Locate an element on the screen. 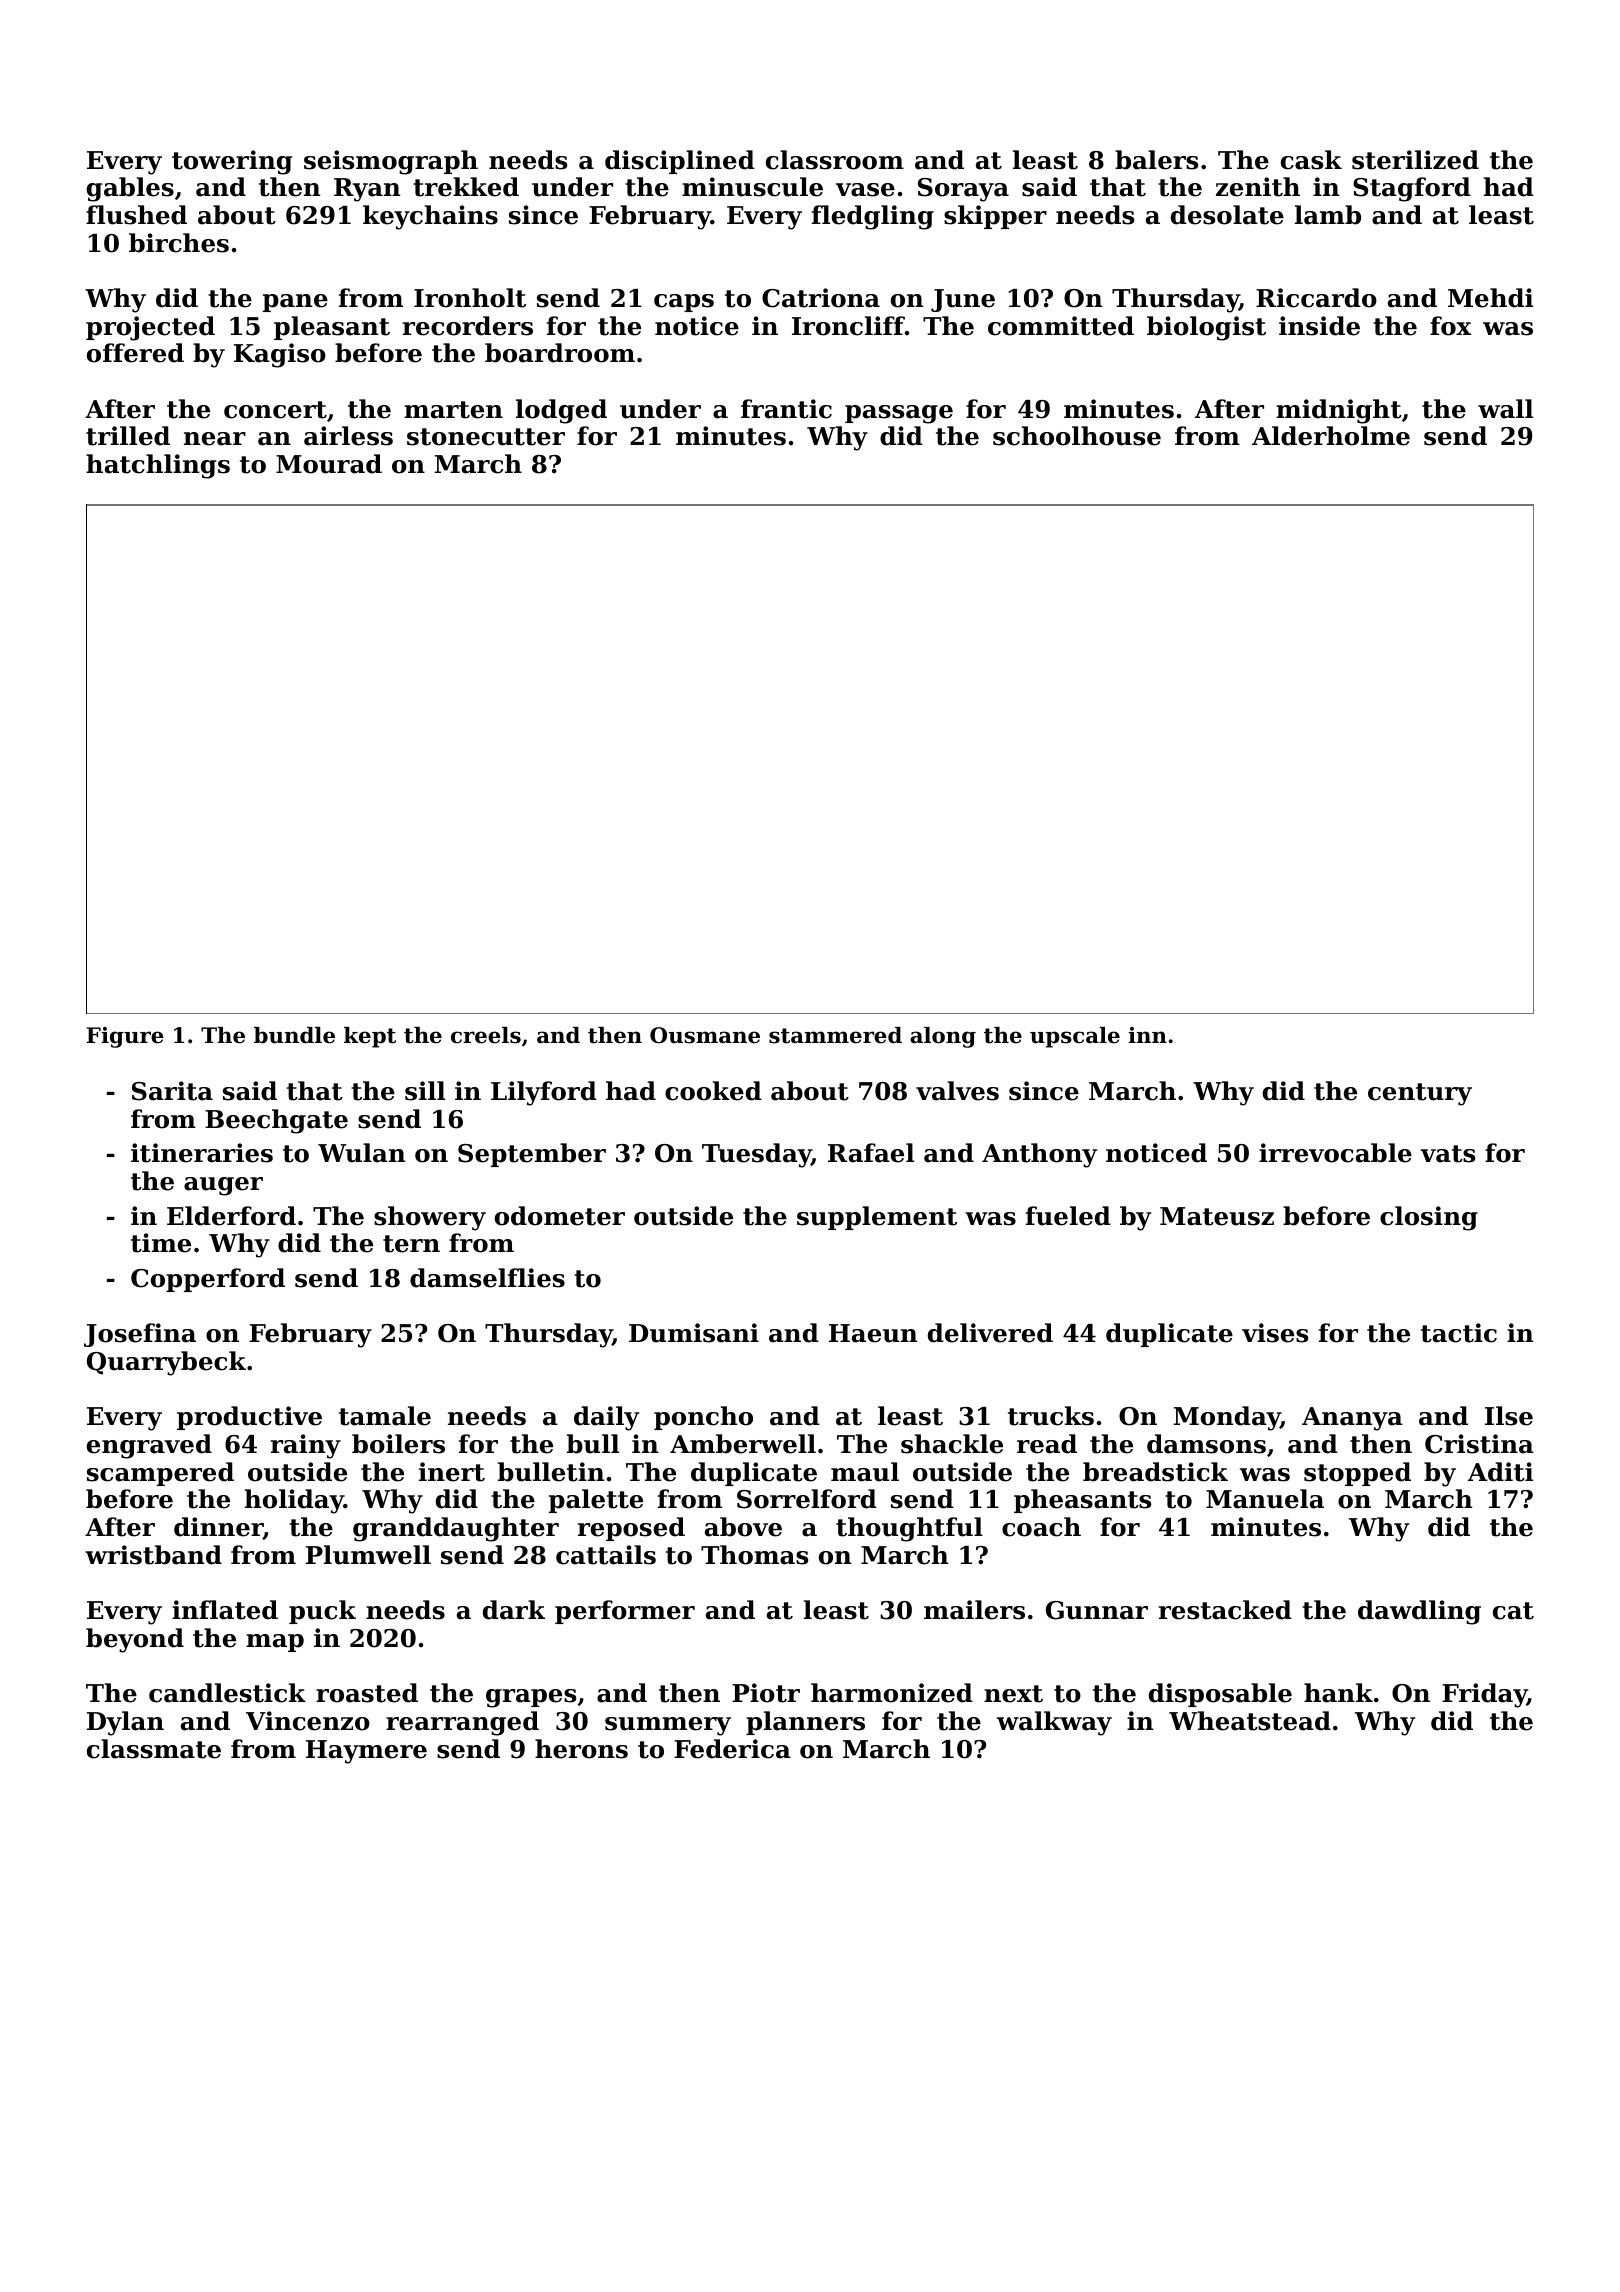 The width and height of the screenshot is (1620, 2292). closing is located at coordinates (1429, 1218).
